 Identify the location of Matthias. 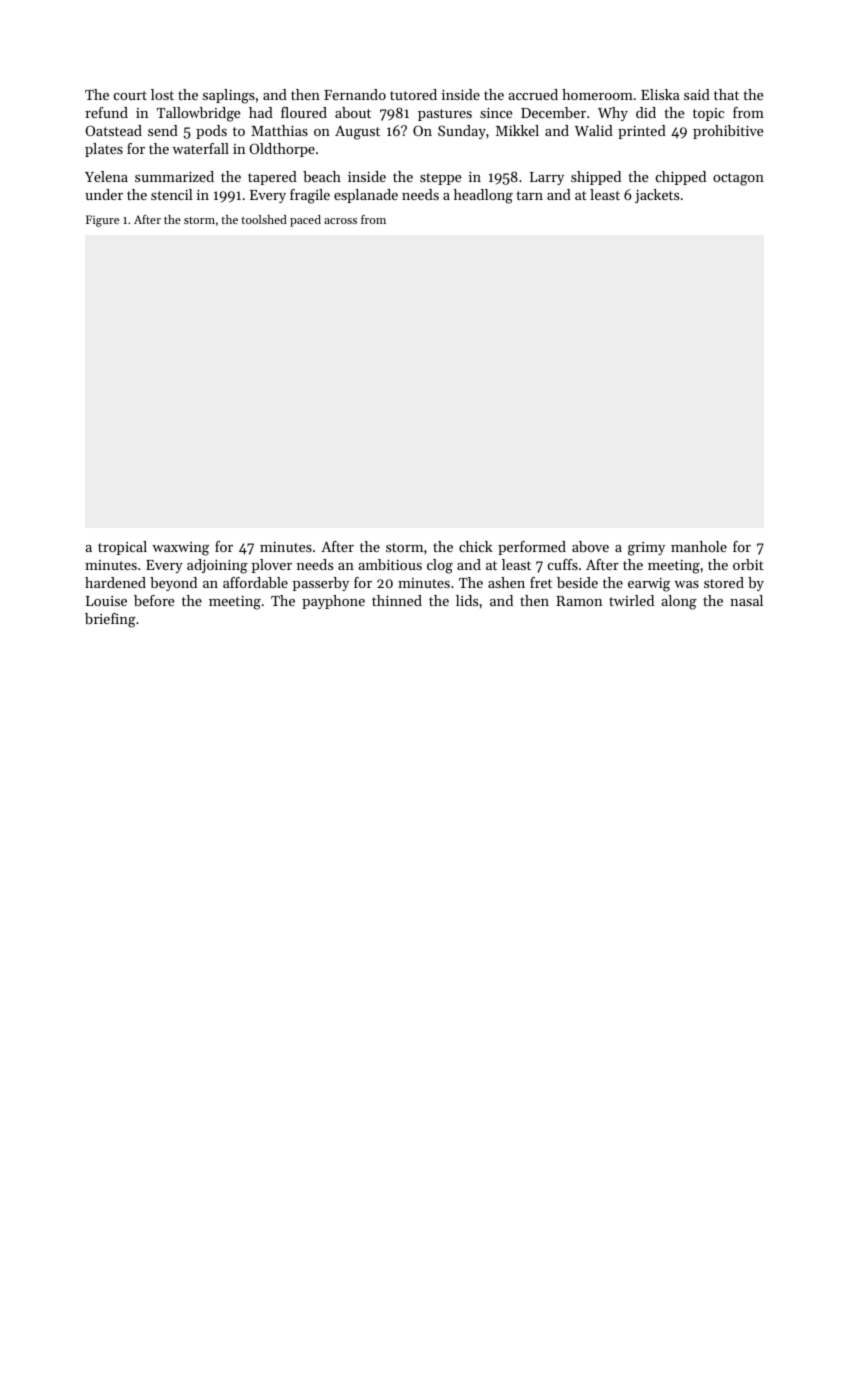
(279, 130).
